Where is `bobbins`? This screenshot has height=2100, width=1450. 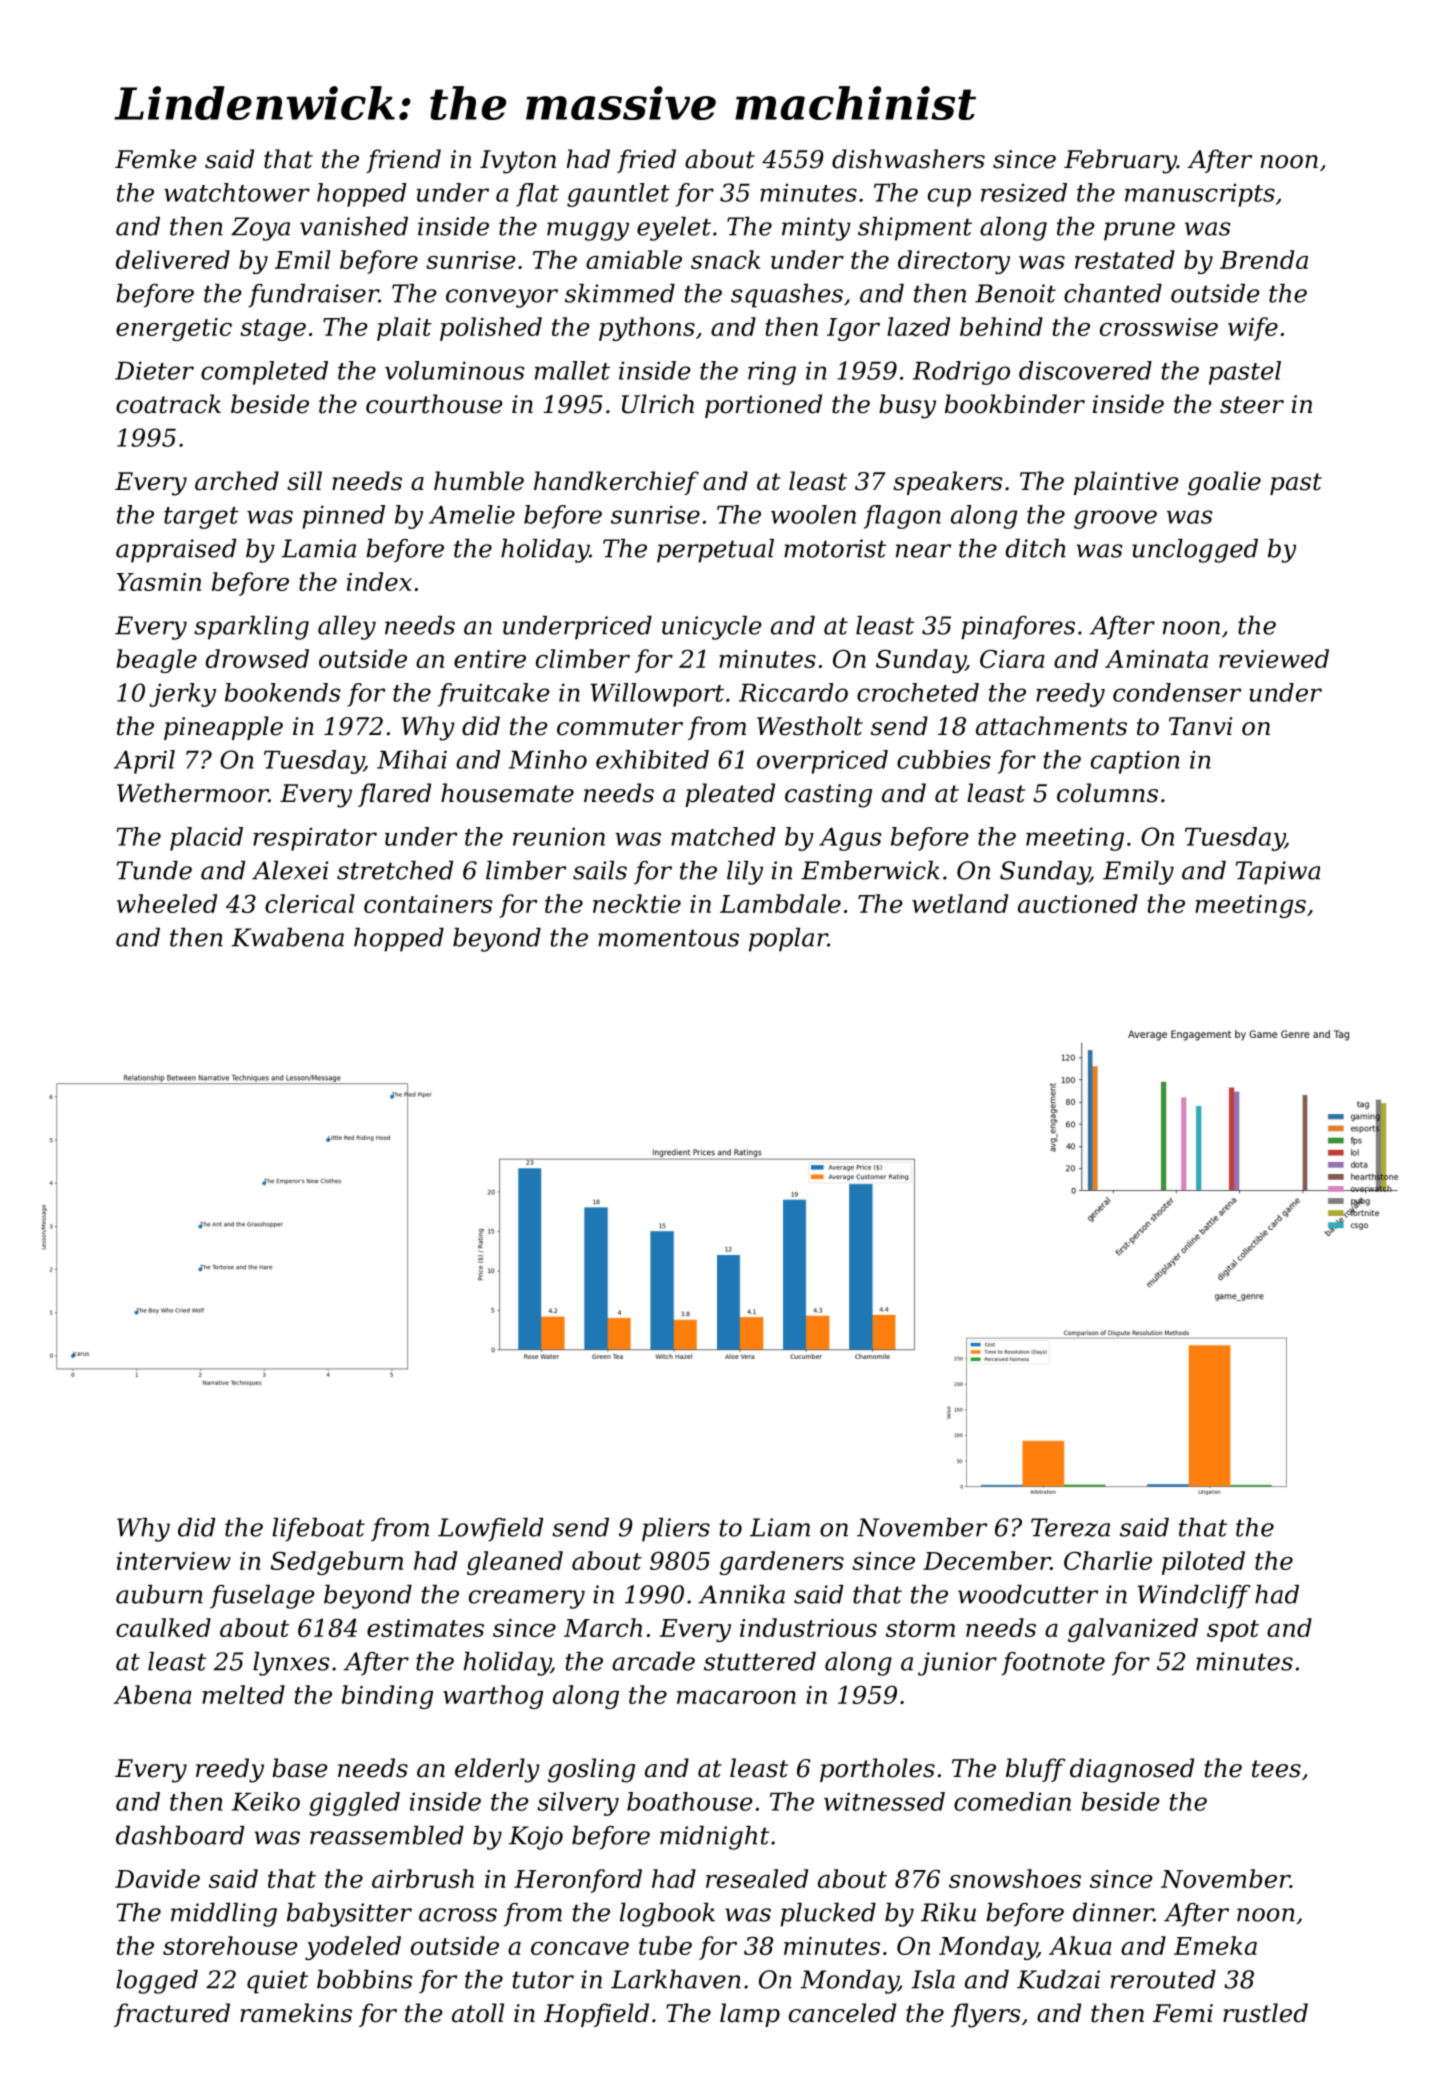
bobbins is located at coordinates (365, 1979).
